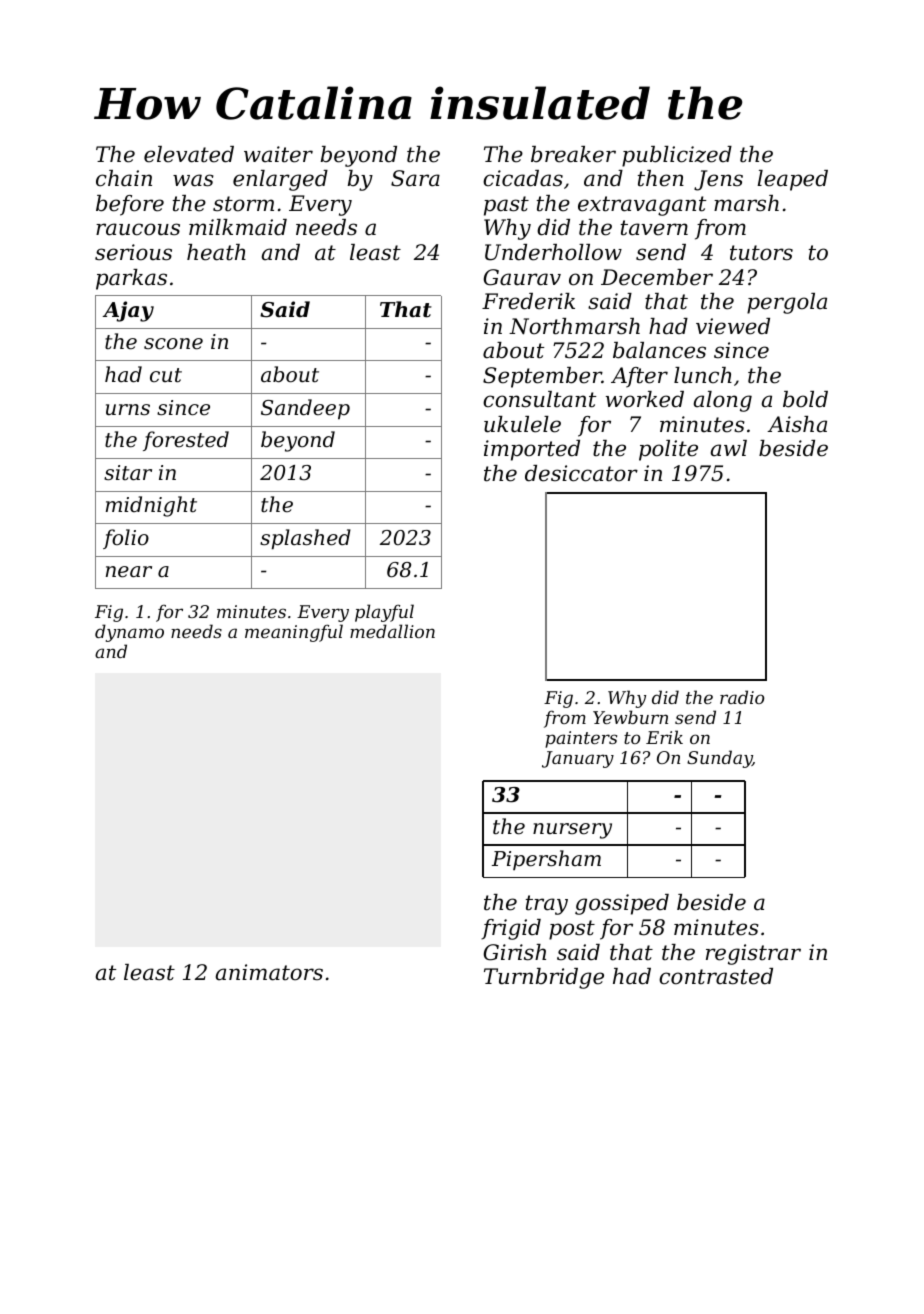 Image resolution: width=924 pixels, height=1314 pixels. I want to click on Sandeep, so click(305, 409).
